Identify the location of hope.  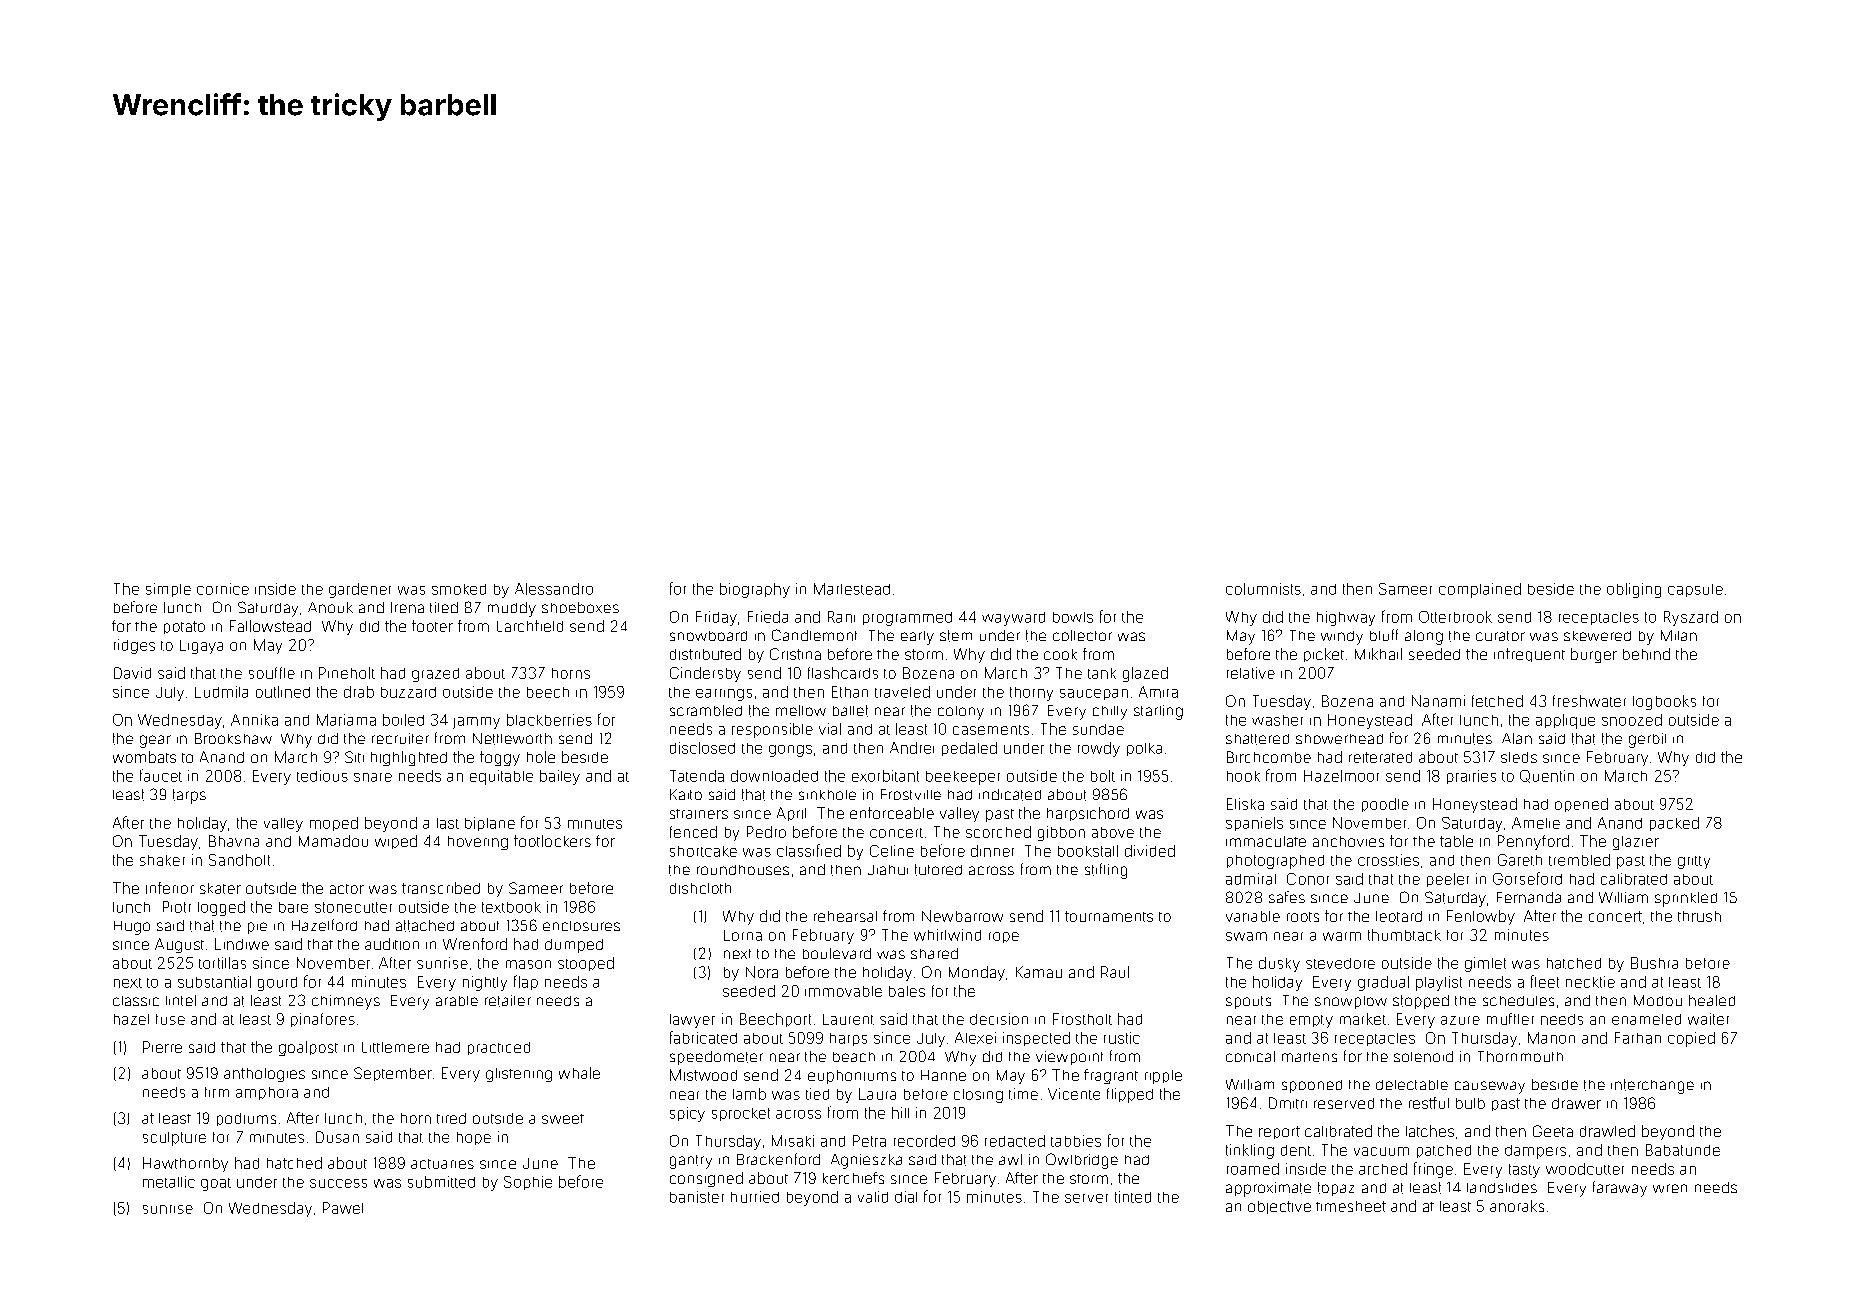
(474, 1138).
